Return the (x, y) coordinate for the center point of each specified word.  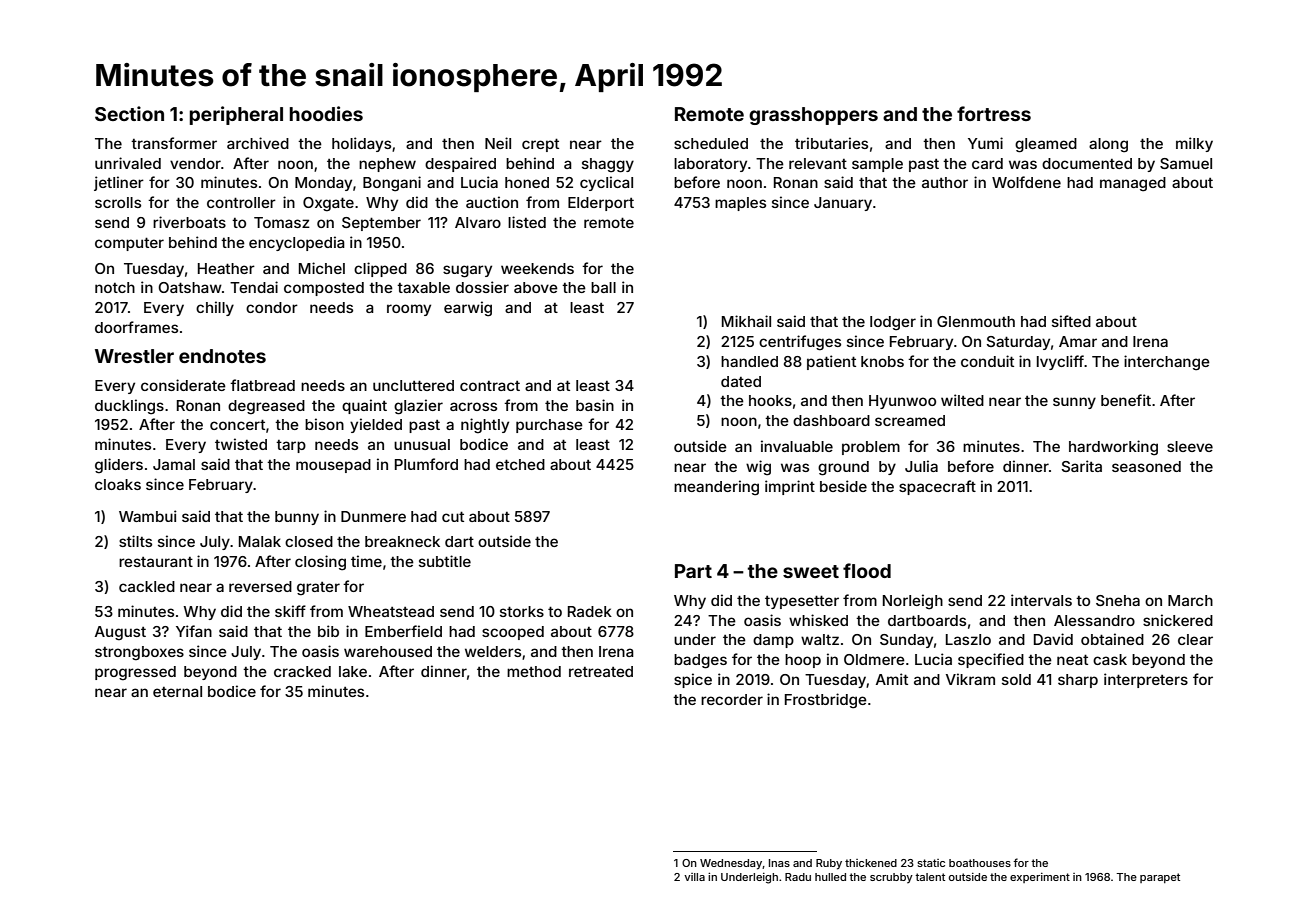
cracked (302, 671)
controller (241, 202)
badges (700, 661)
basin (595, 405)
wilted (962, 400)
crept (540, 145)
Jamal (174, 464)
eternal (177, 691)
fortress (994, 113)
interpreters (1146, 680)
